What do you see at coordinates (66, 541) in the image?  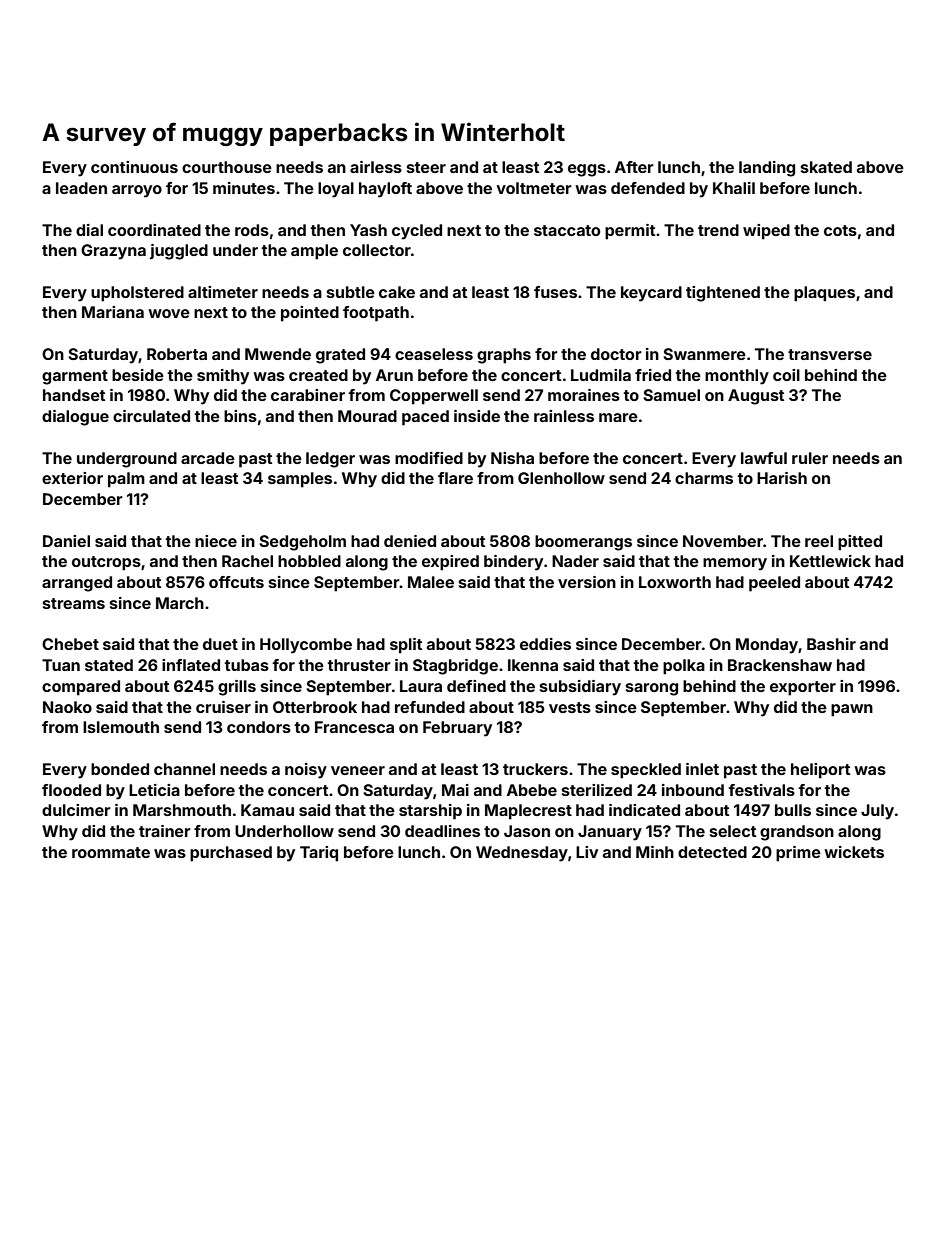 I see `Daniel` at bounding box center [66, 541].
